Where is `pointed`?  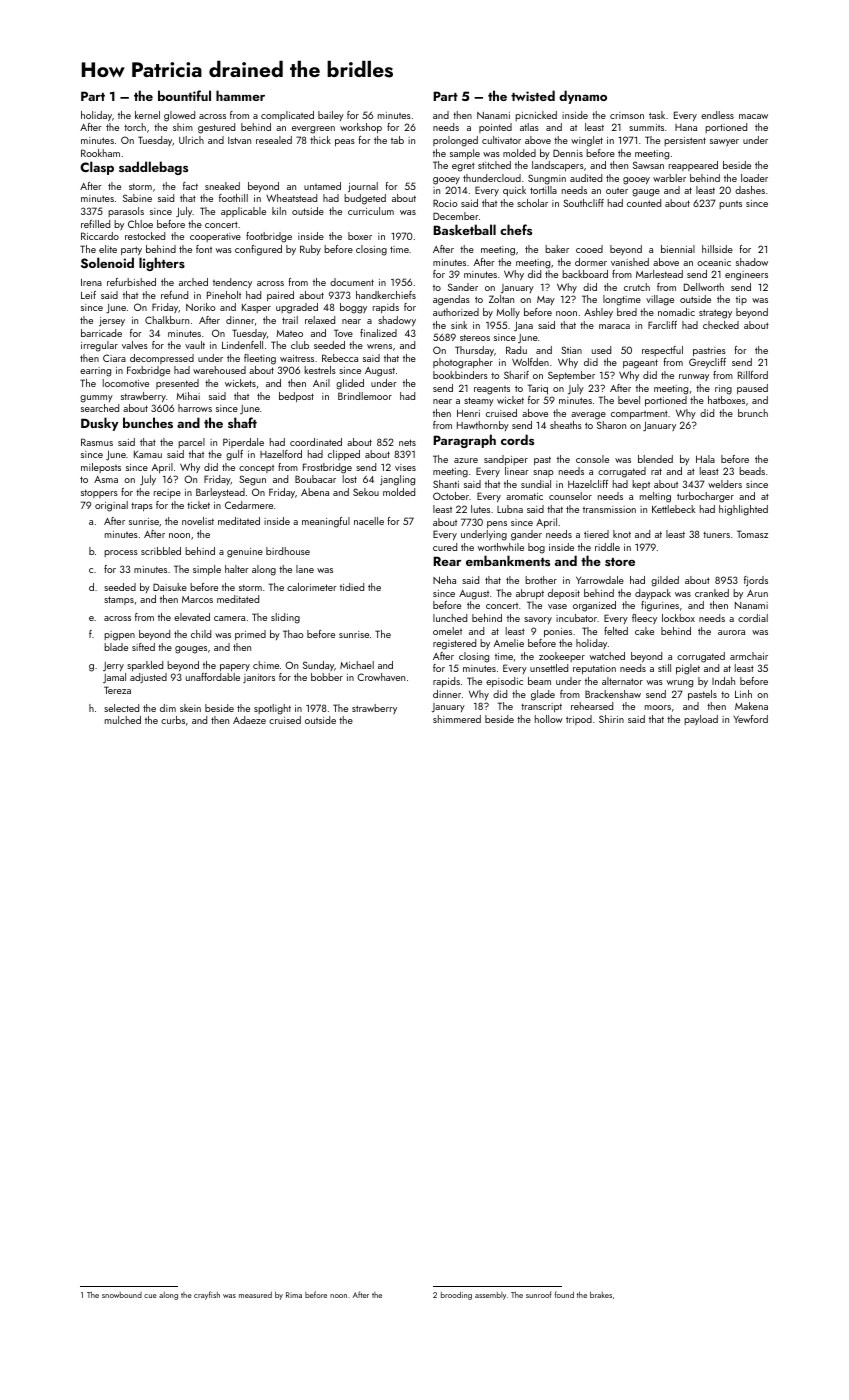
pointed is located at coordinates (495, 128).
